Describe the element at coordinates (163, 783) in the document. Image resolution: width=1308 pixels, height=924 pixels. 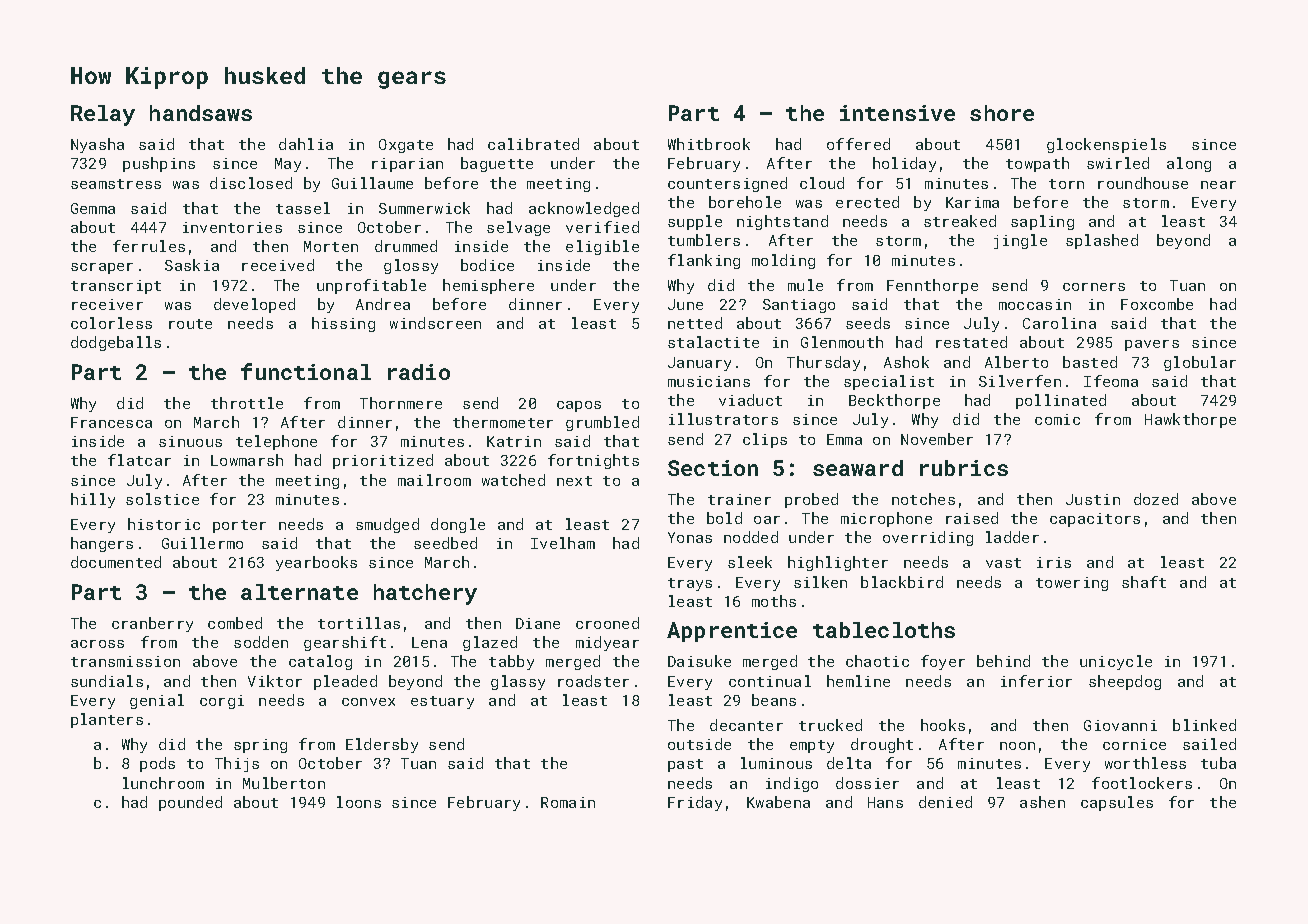
I see `lunchroom` at that location.
